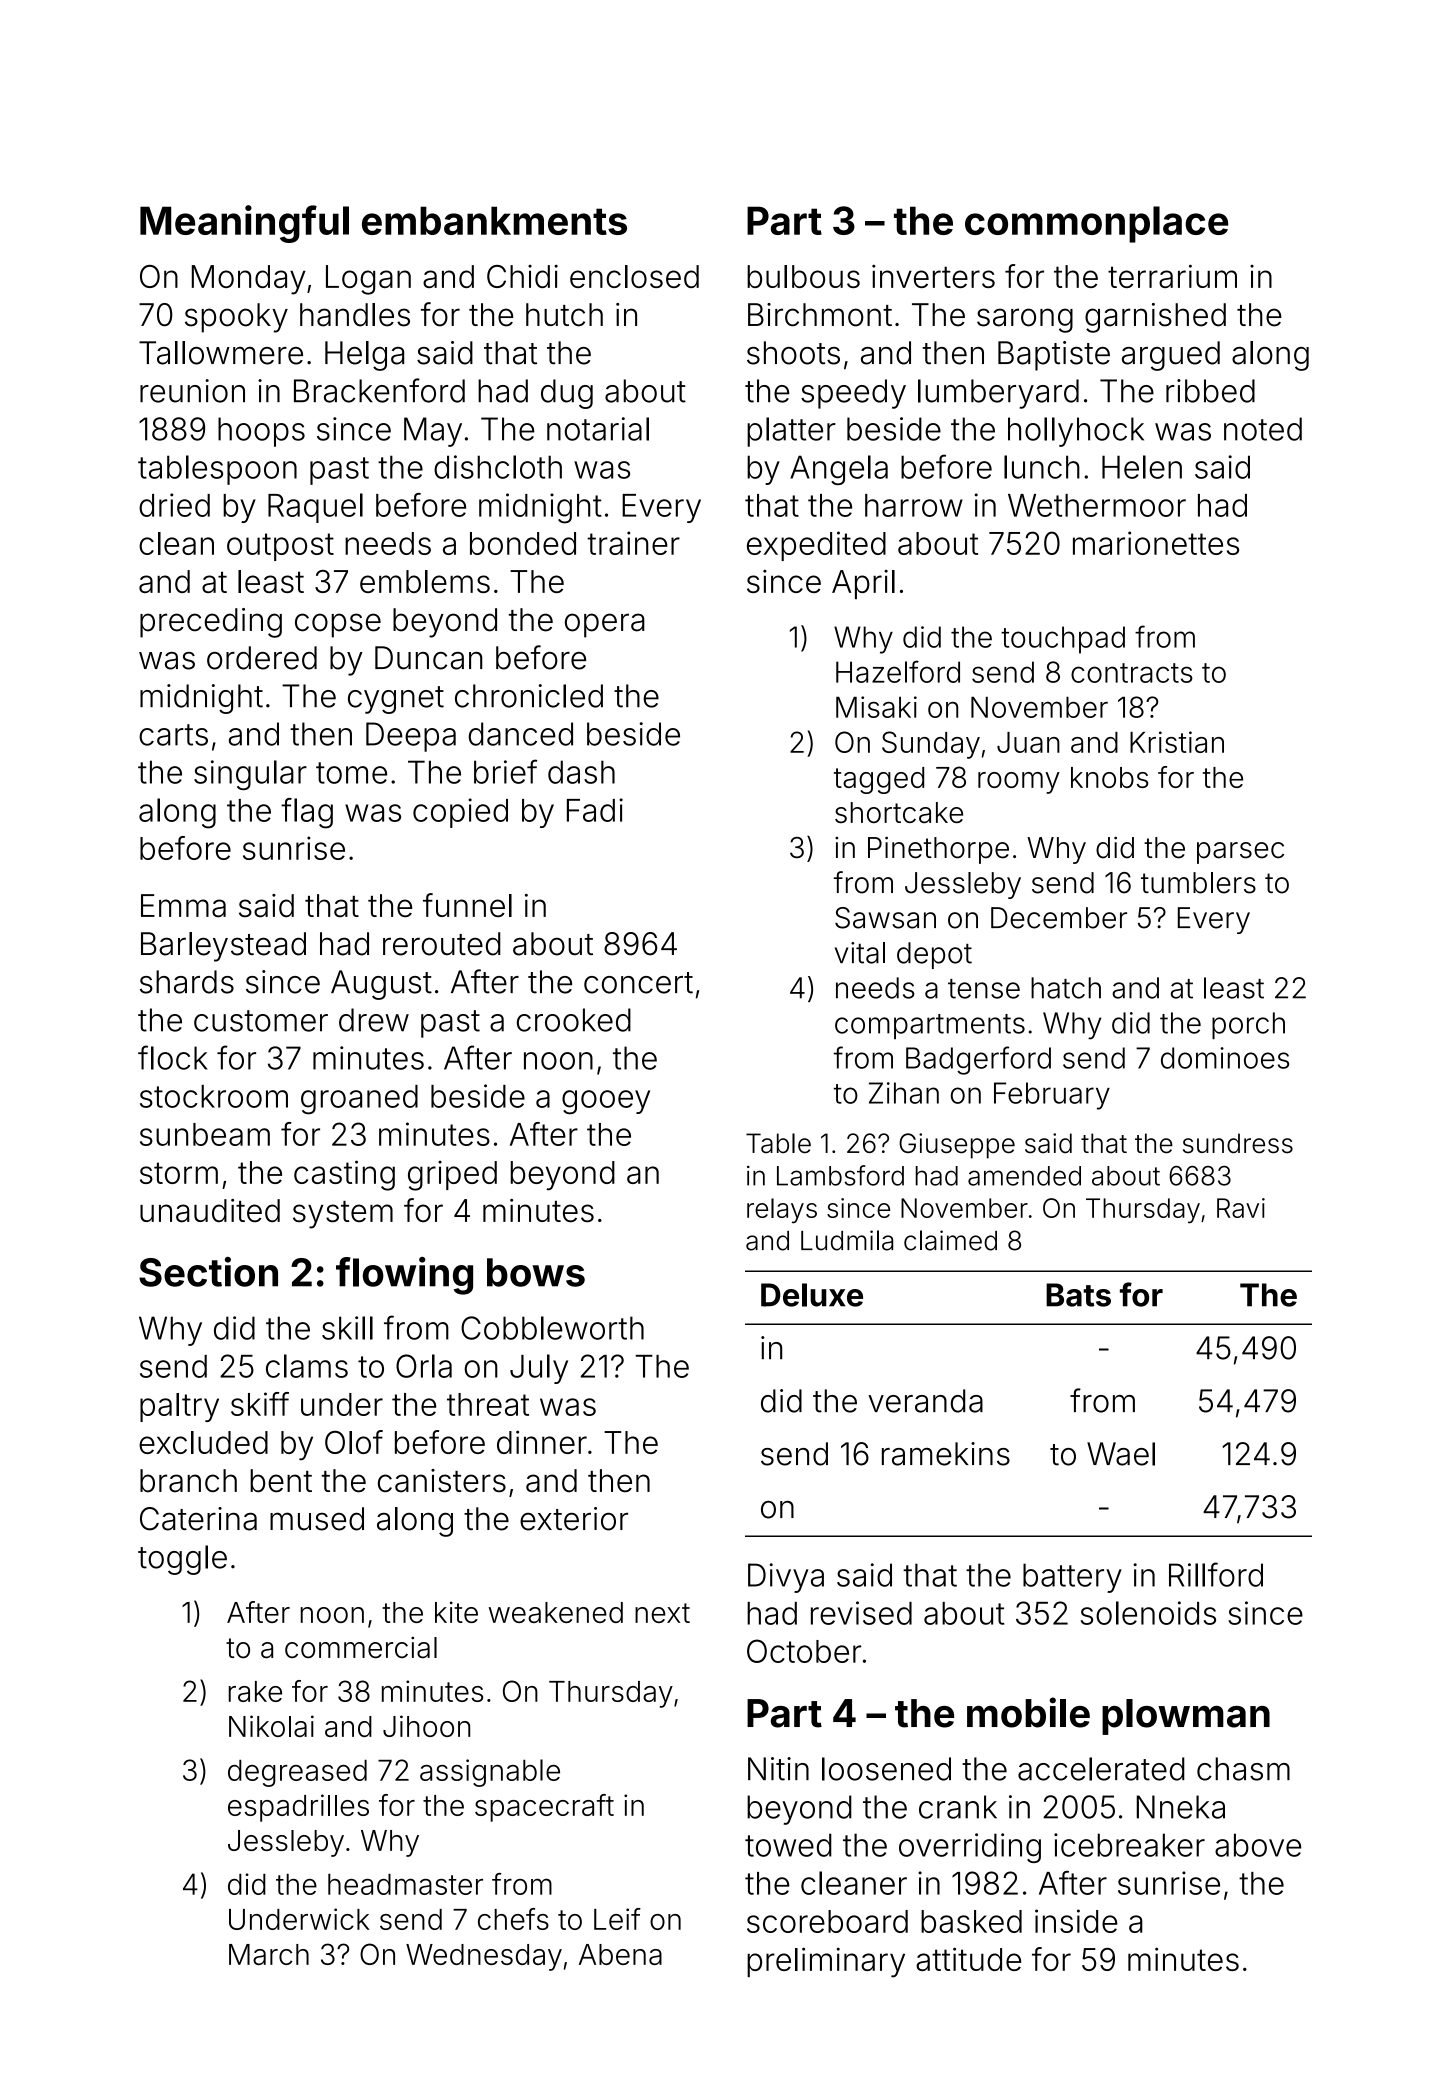 The image size is (1450, 2100). I want to click on Wael, so click(1121, 1454).
